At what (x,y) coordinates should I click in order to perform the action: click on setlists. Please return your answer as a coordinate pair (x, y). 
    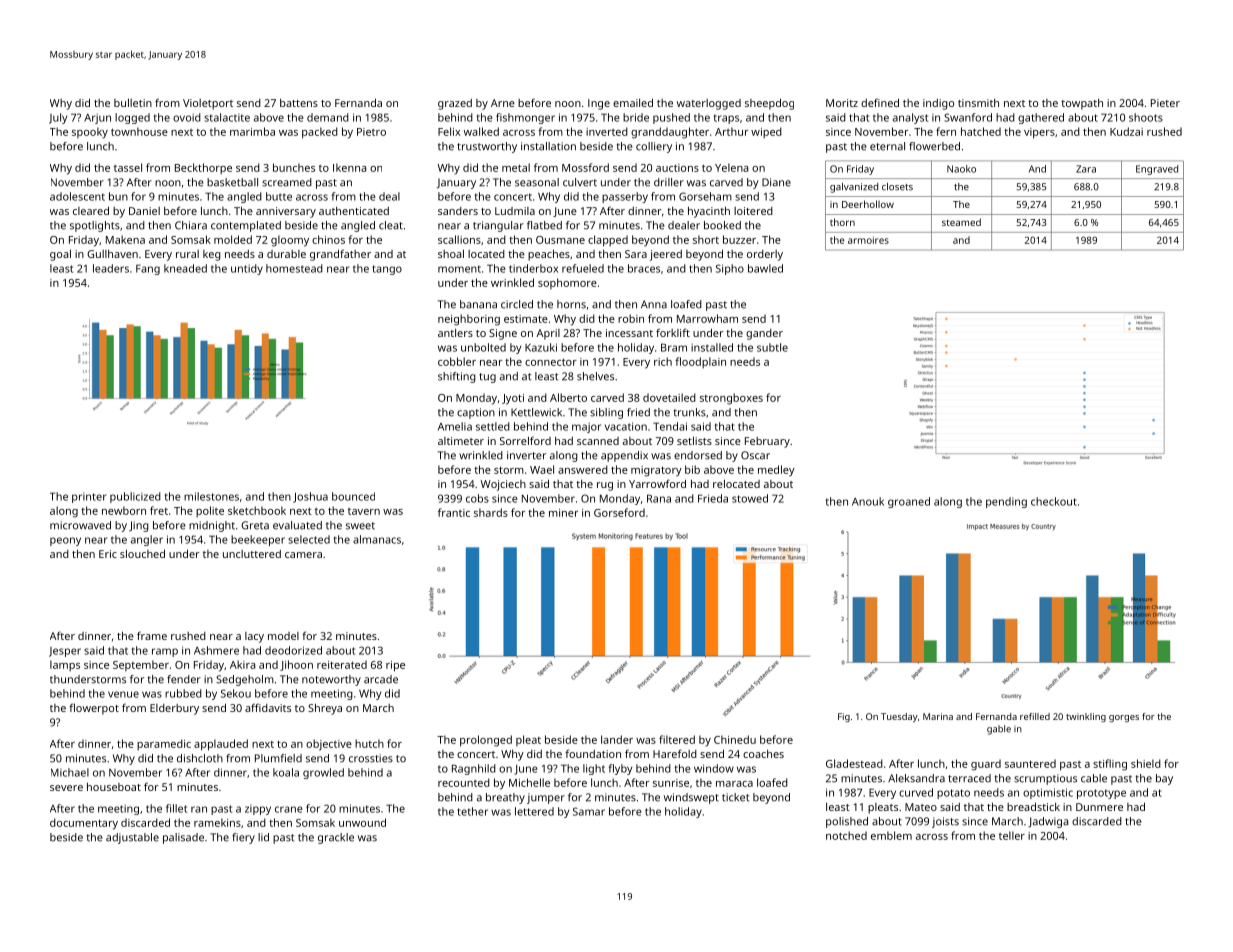
    Looking at the image, I should click on (694, 440).
